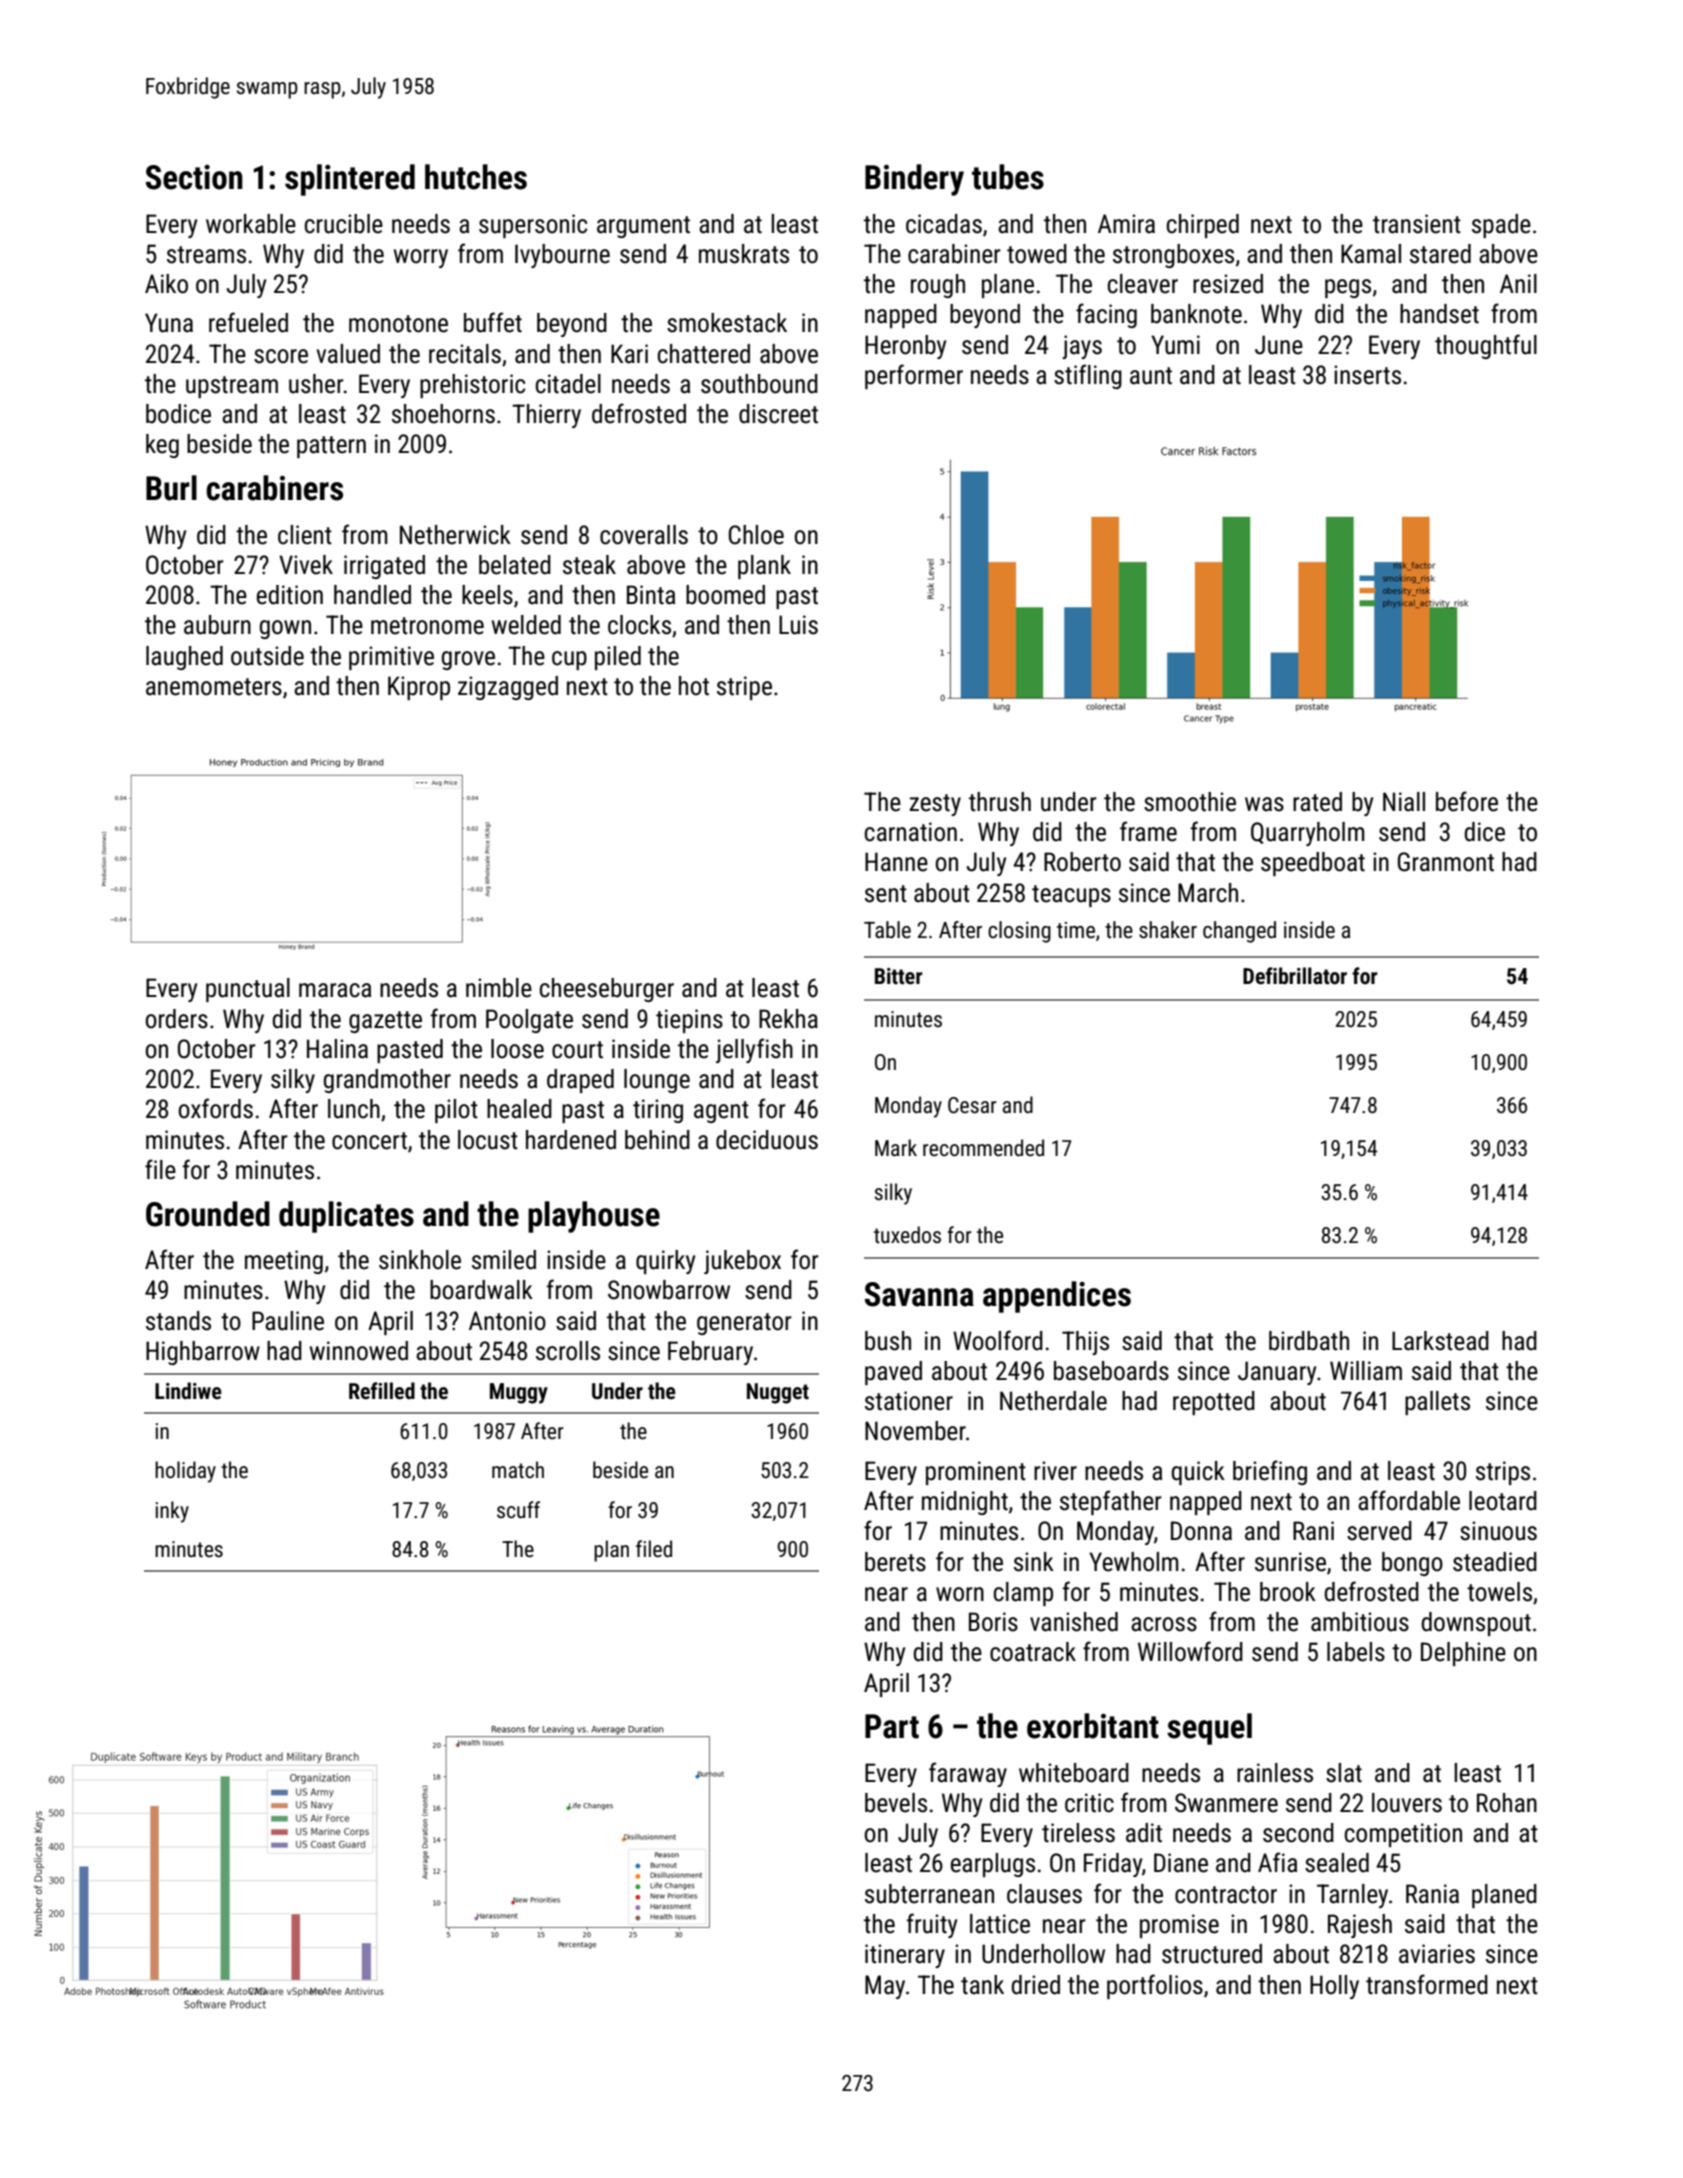 The height and width of the image is (2178, 1683). What do you see at coordinates (1501, 226) in the image?
I see `spade` at bounding box center [1501, 226].
